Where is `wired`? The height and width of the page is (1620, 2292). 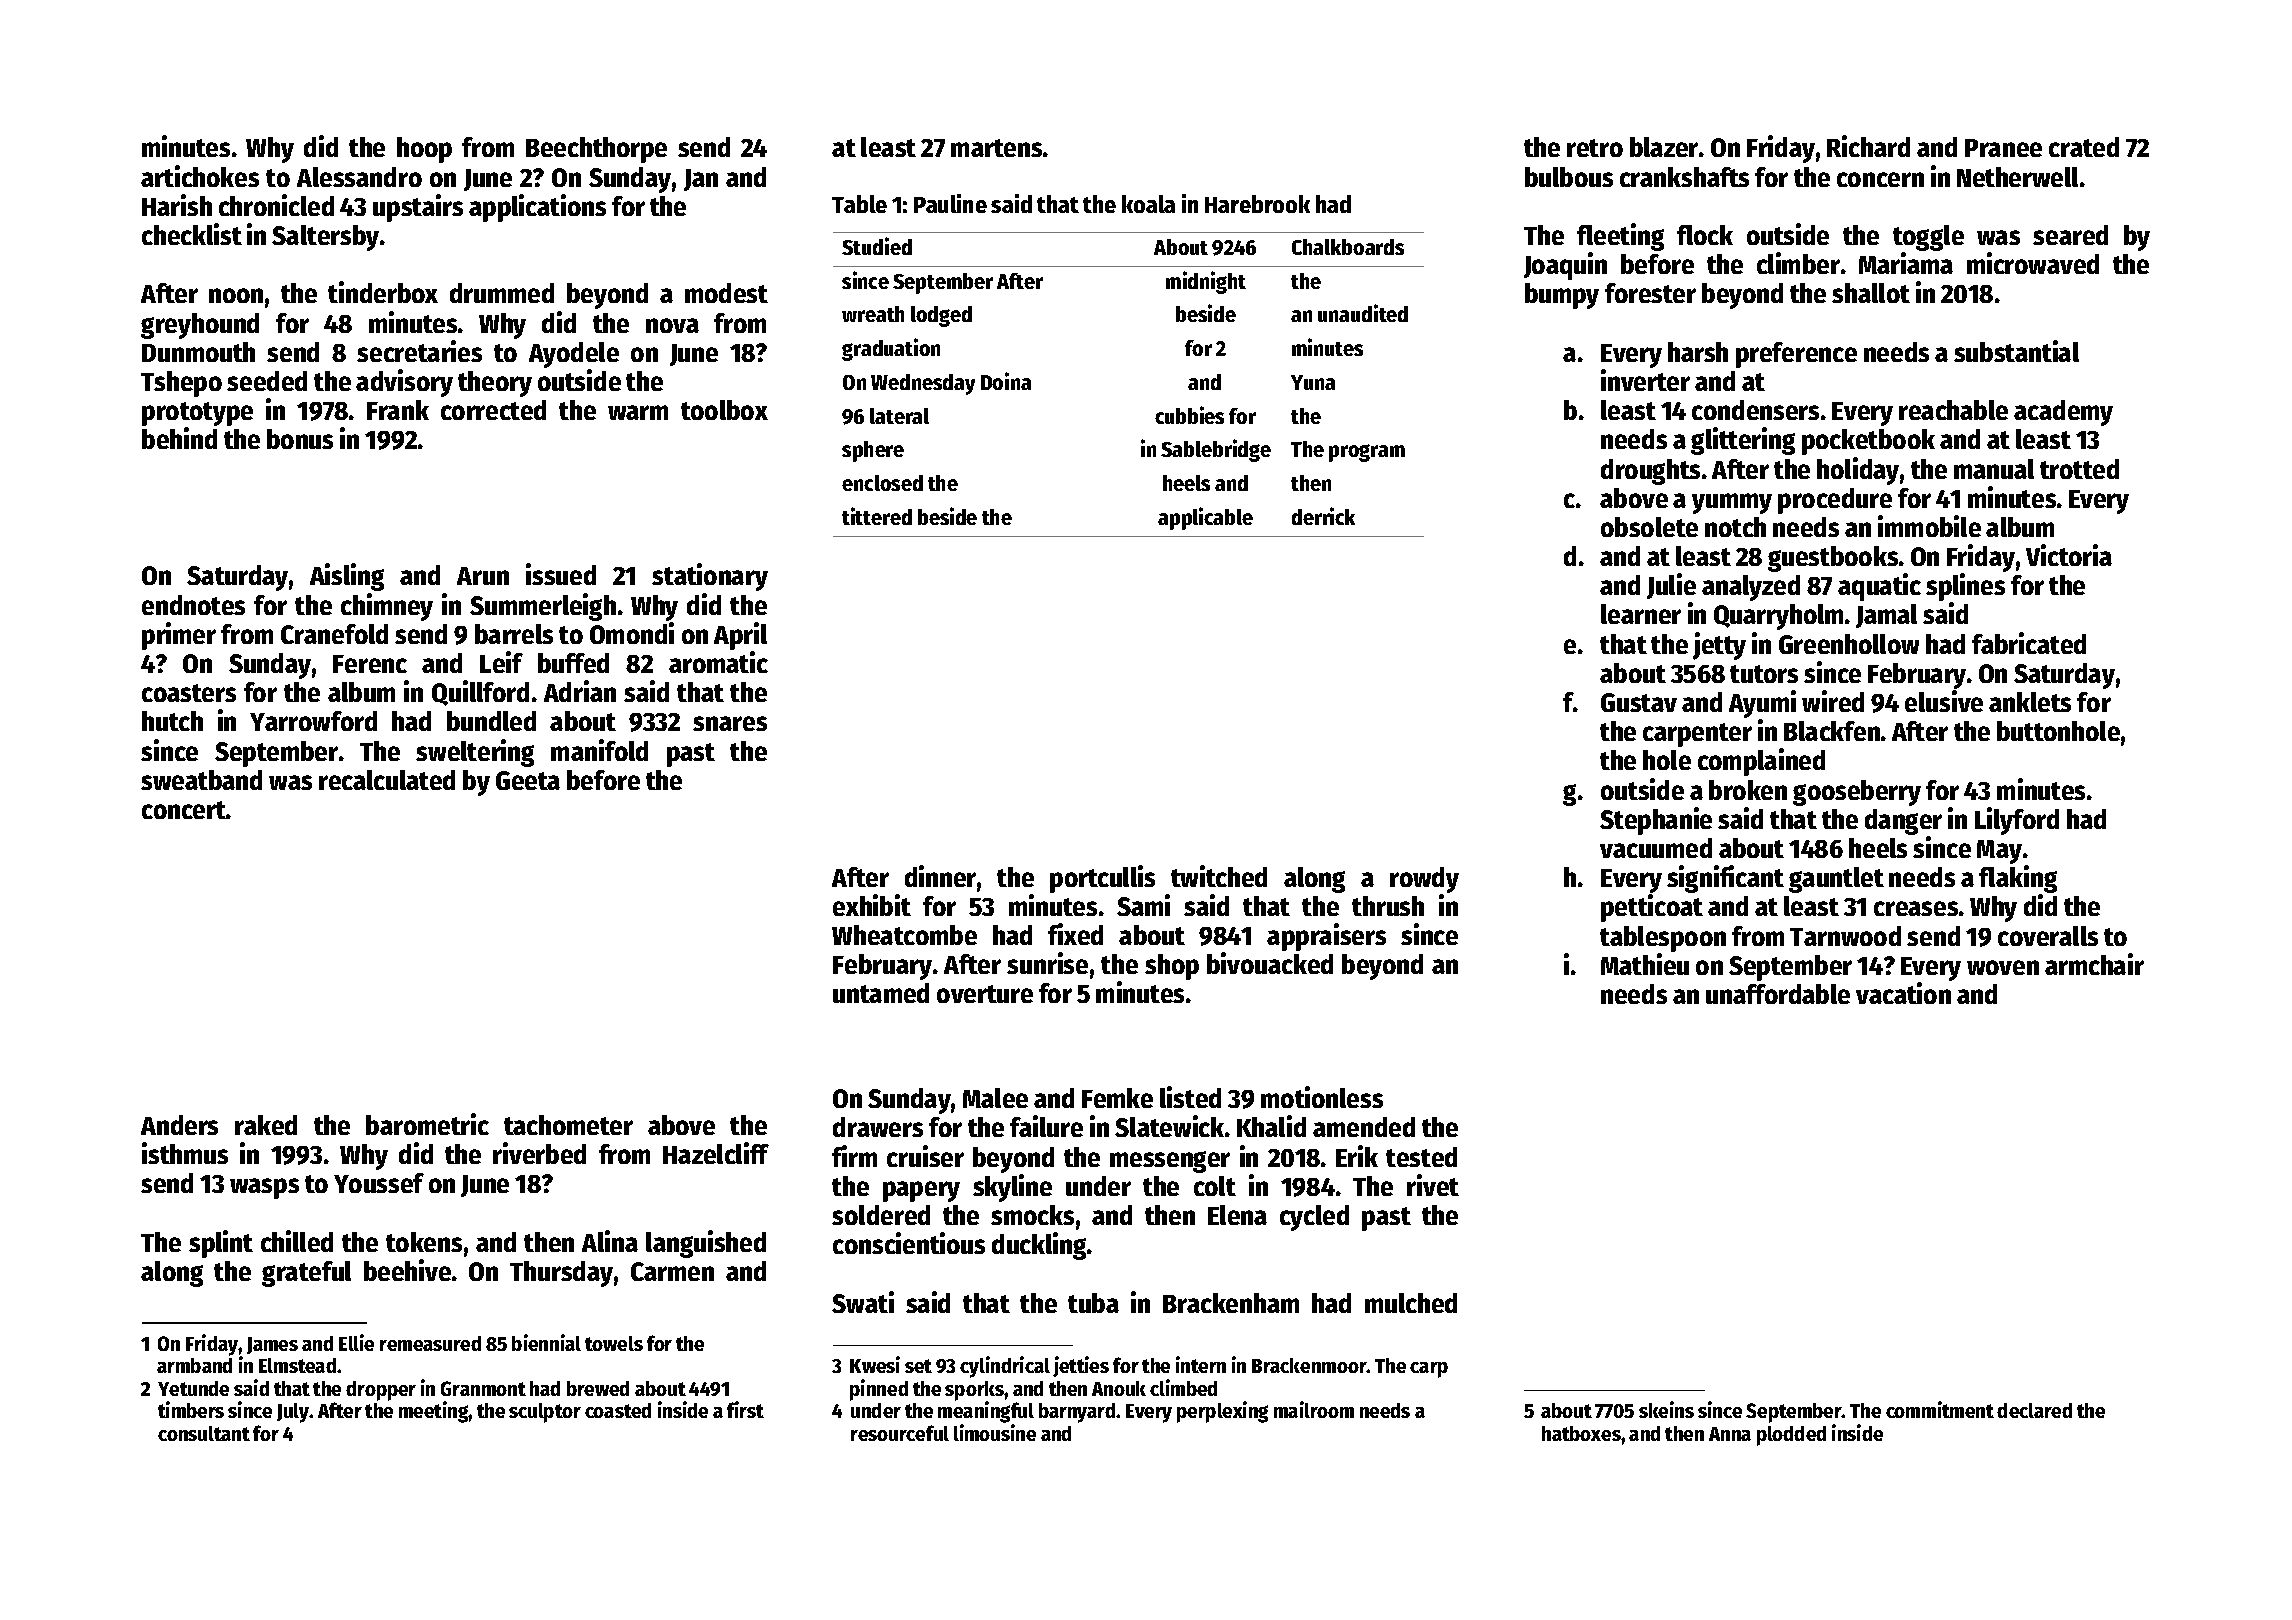
wired is located at coordinates (1833, 701).
